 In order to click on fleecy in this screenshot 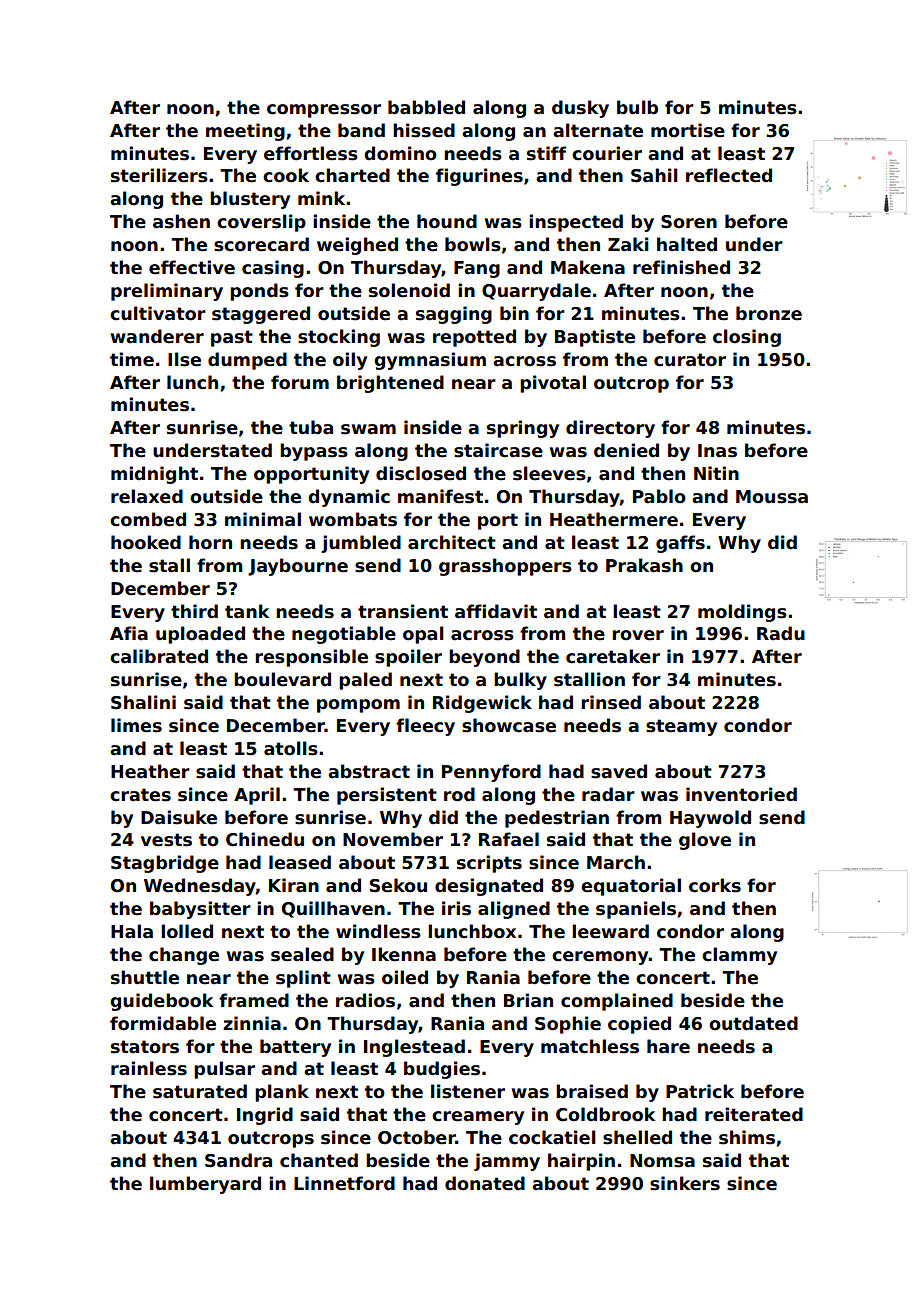, I will do `click(425, 727)`.
